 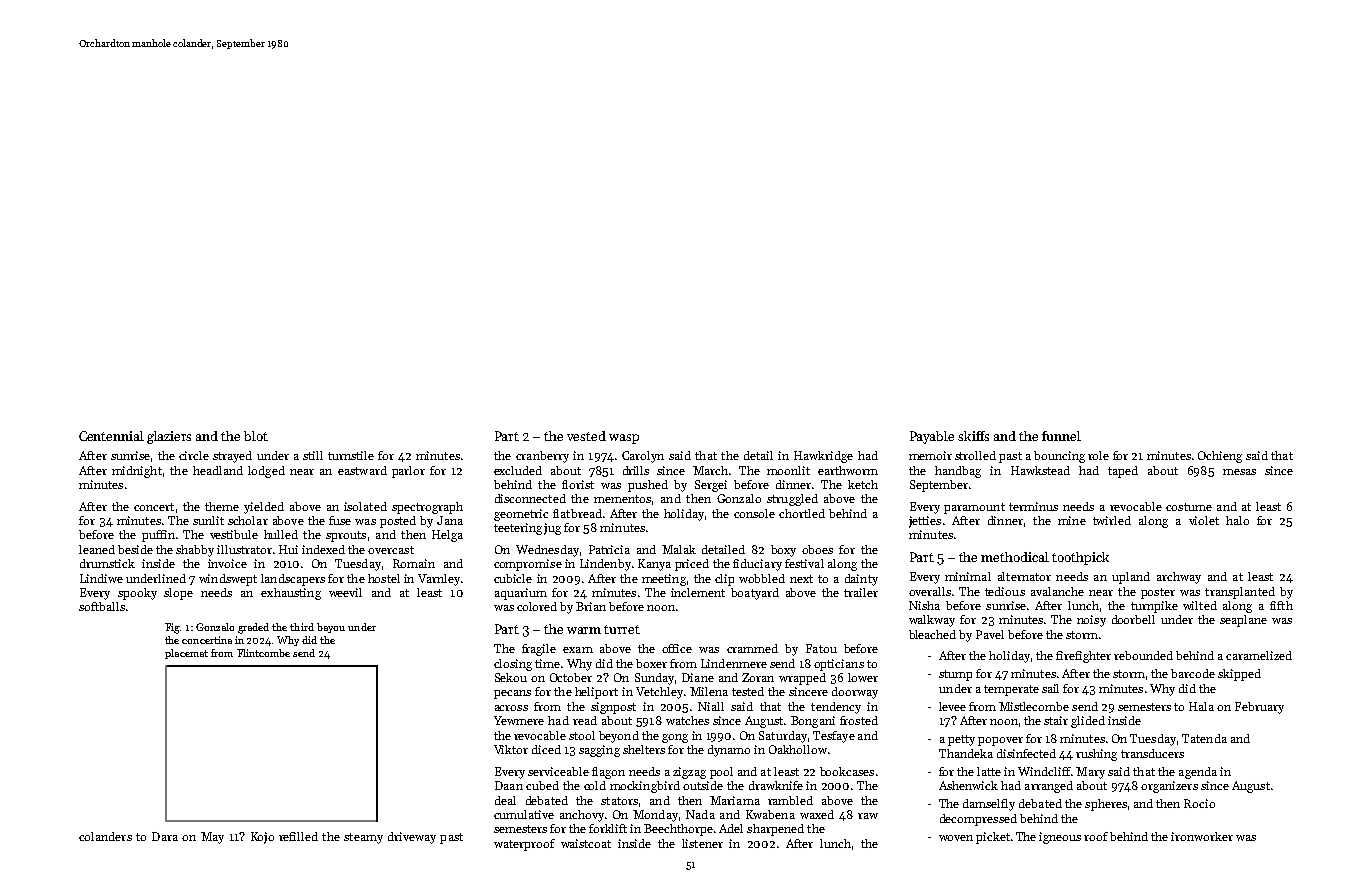 What do you see at coordinates (651, 663) in the screenshot?
I see `boxer` at bounding box center [651, 663].
